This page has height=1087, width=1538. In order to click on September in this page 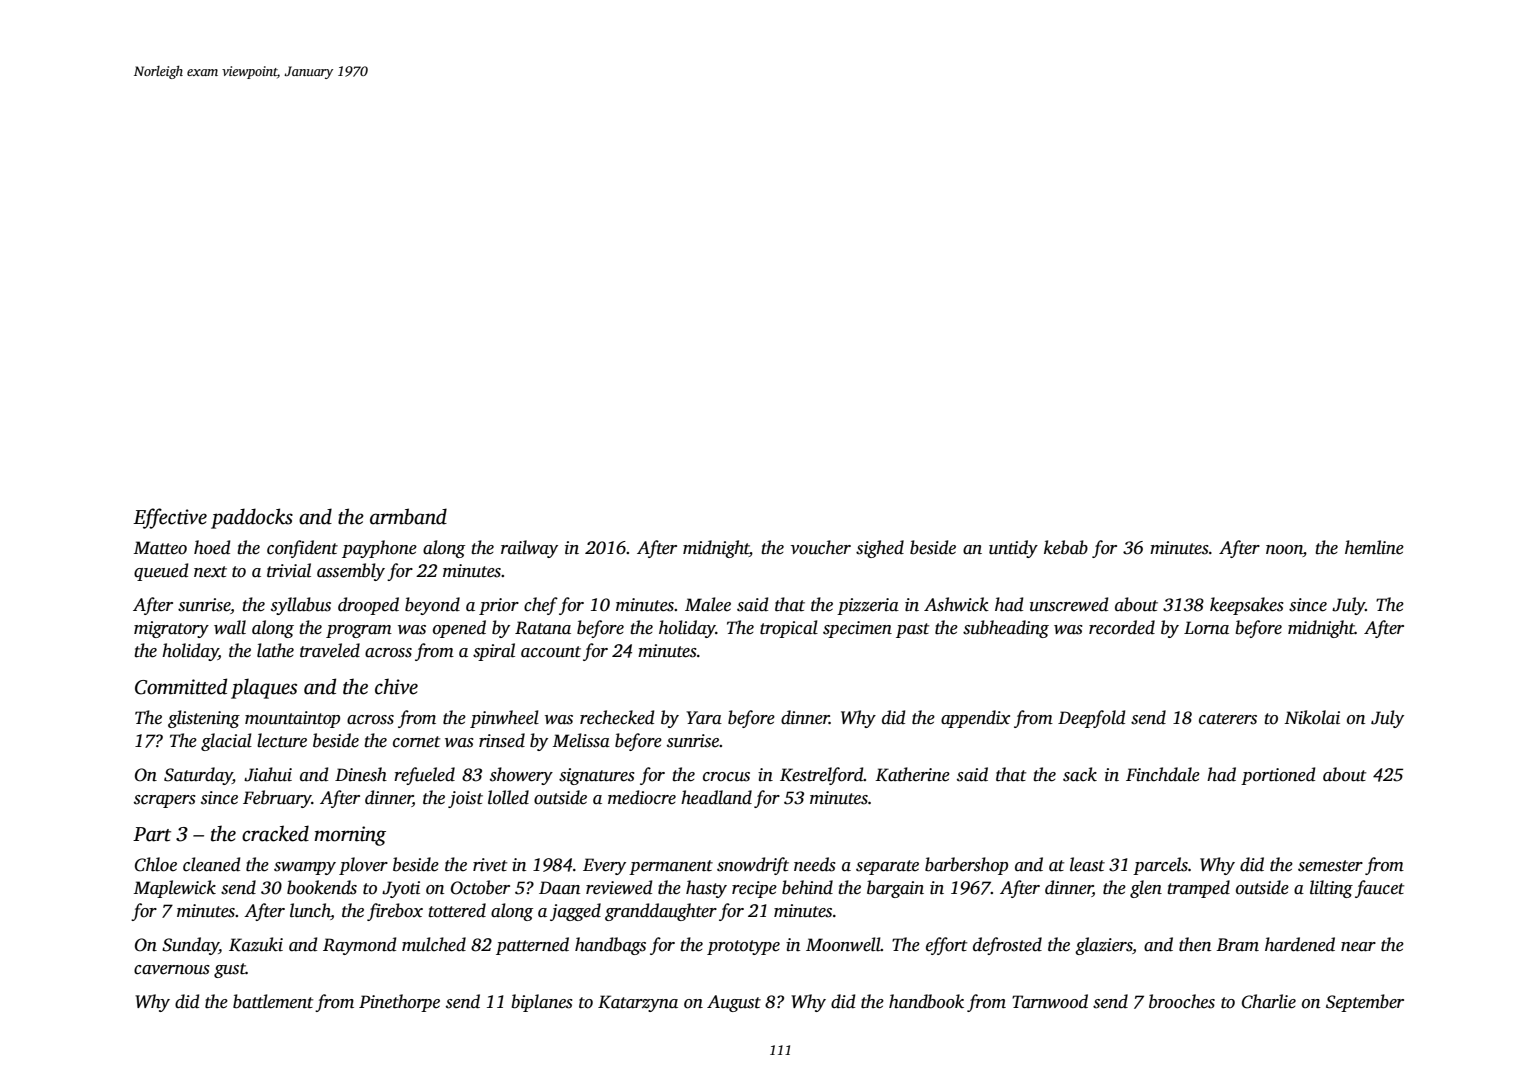, I will do `click(1365, 1003)`.
